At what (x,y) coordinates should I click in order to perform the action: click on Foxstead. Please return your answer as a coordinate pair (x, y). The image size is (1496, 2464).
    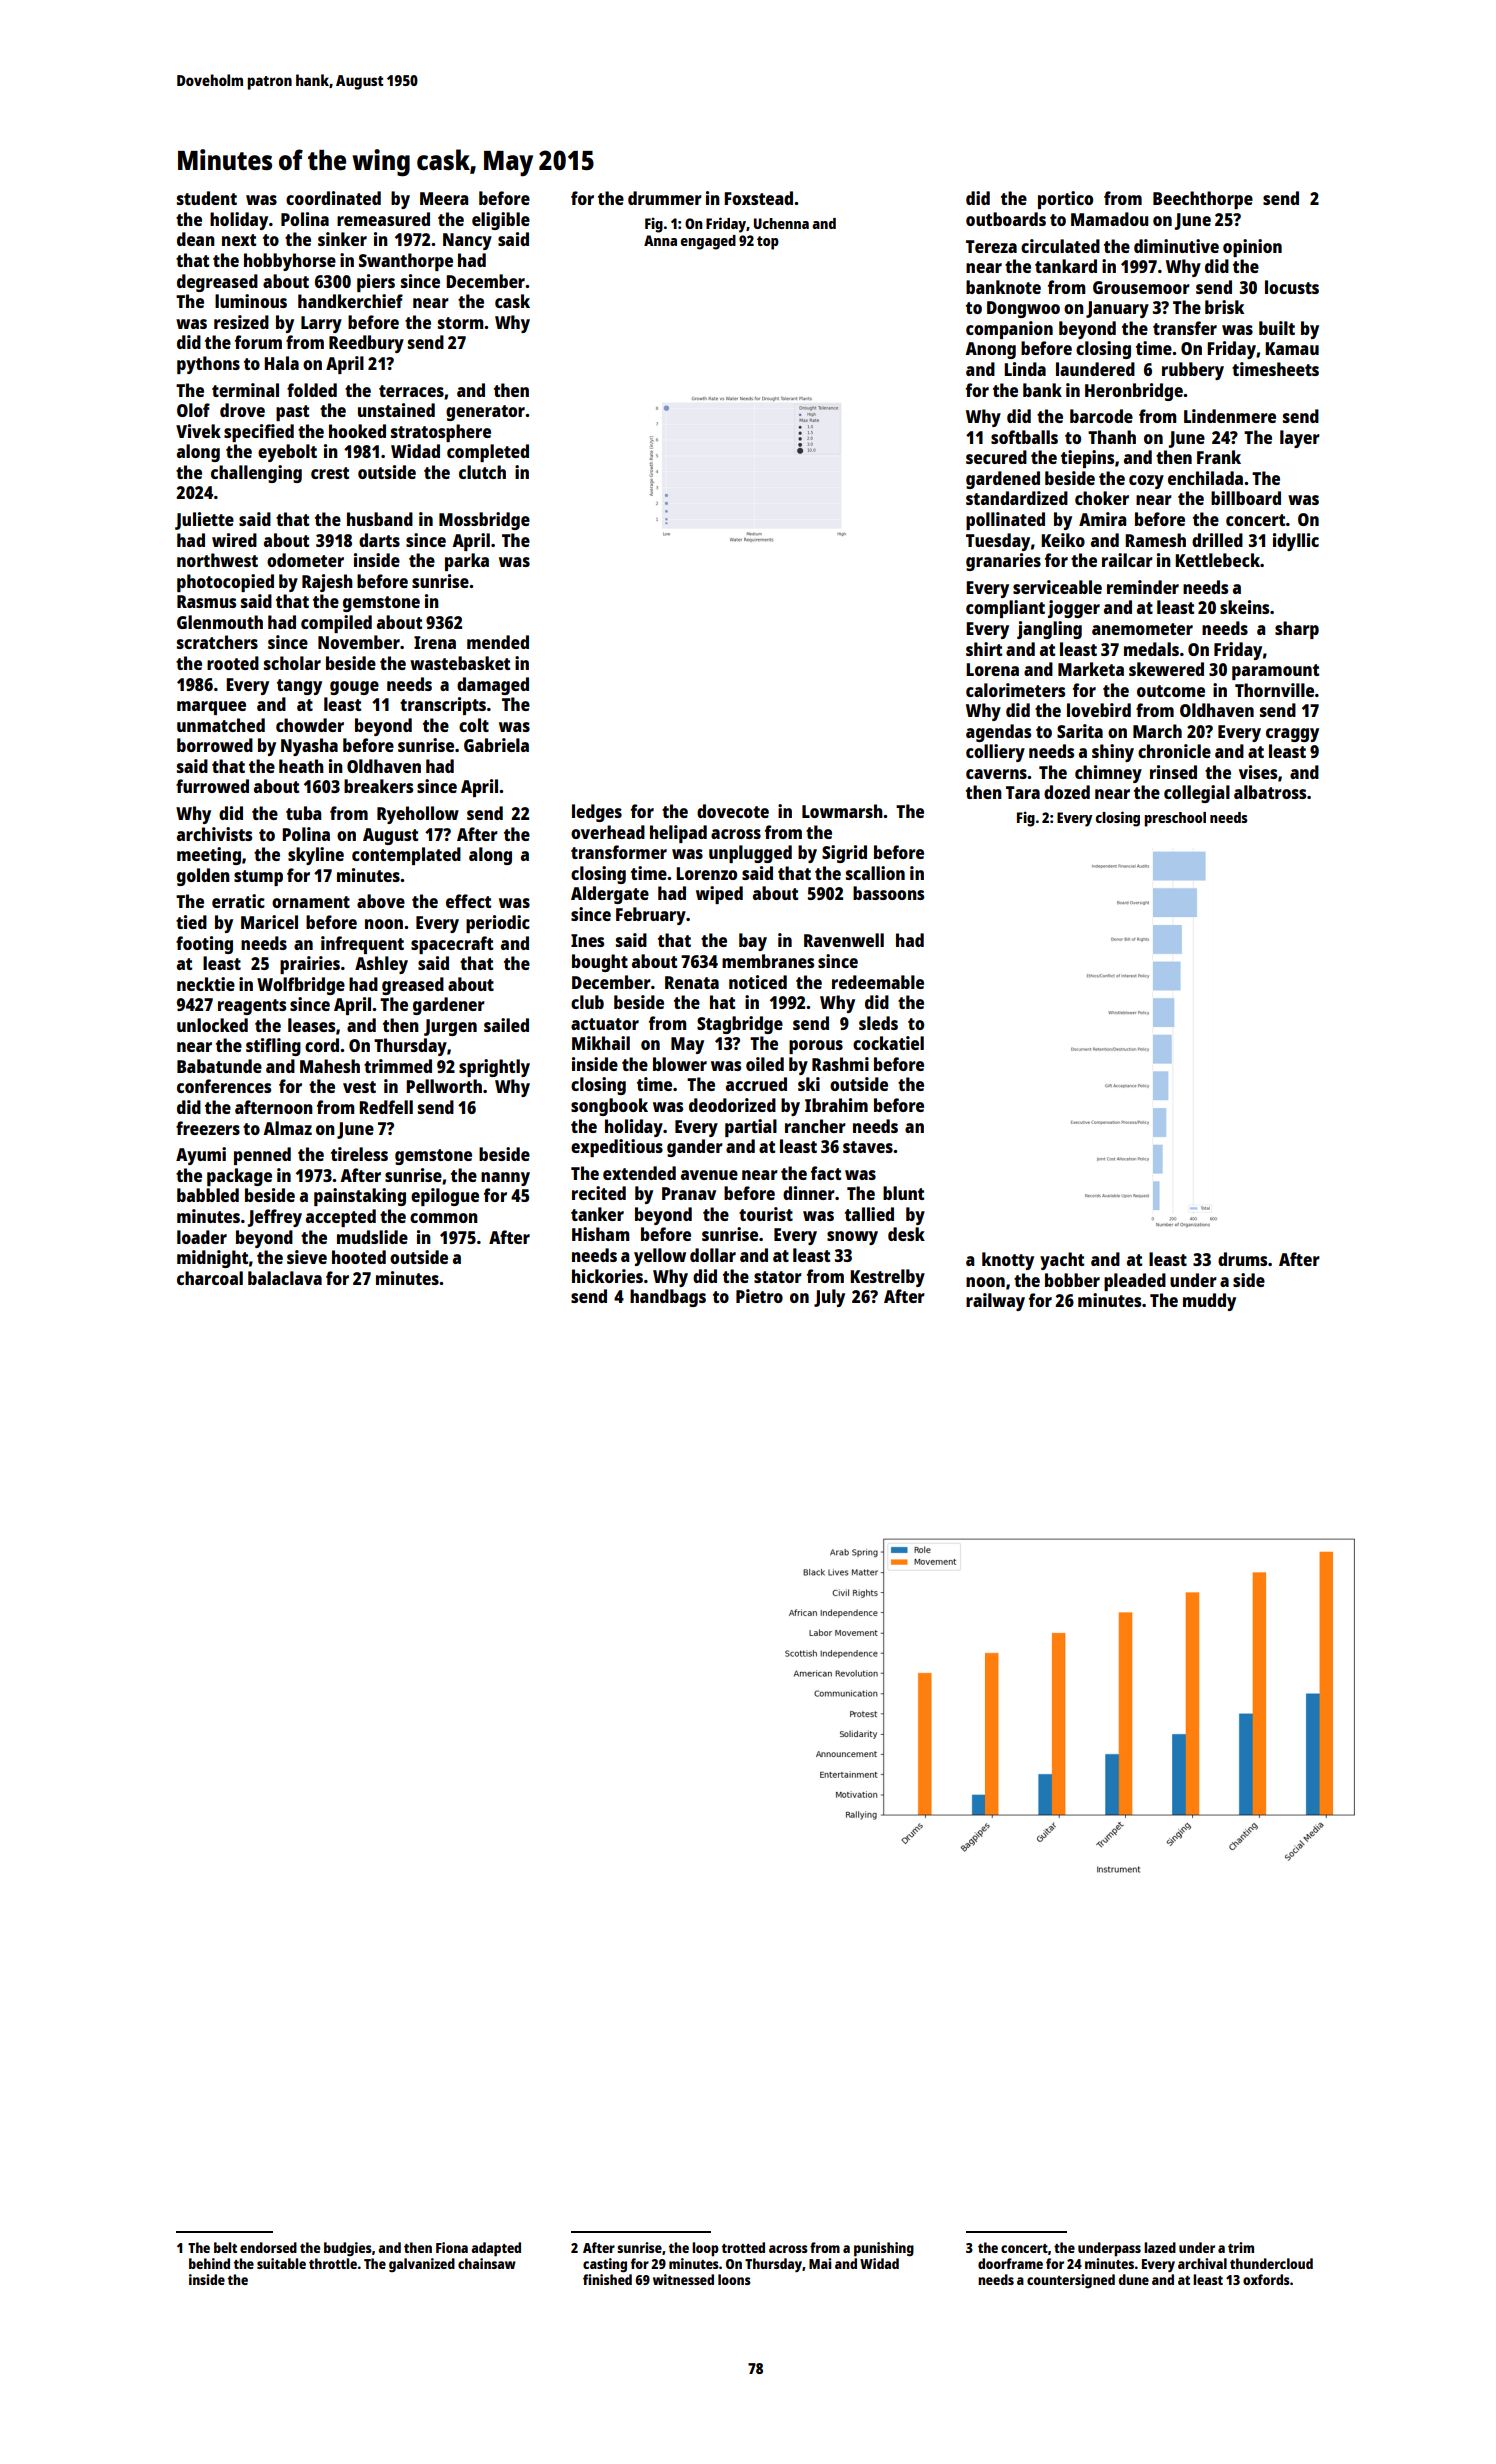
    Looking at the image, I should click on (758, 198).
